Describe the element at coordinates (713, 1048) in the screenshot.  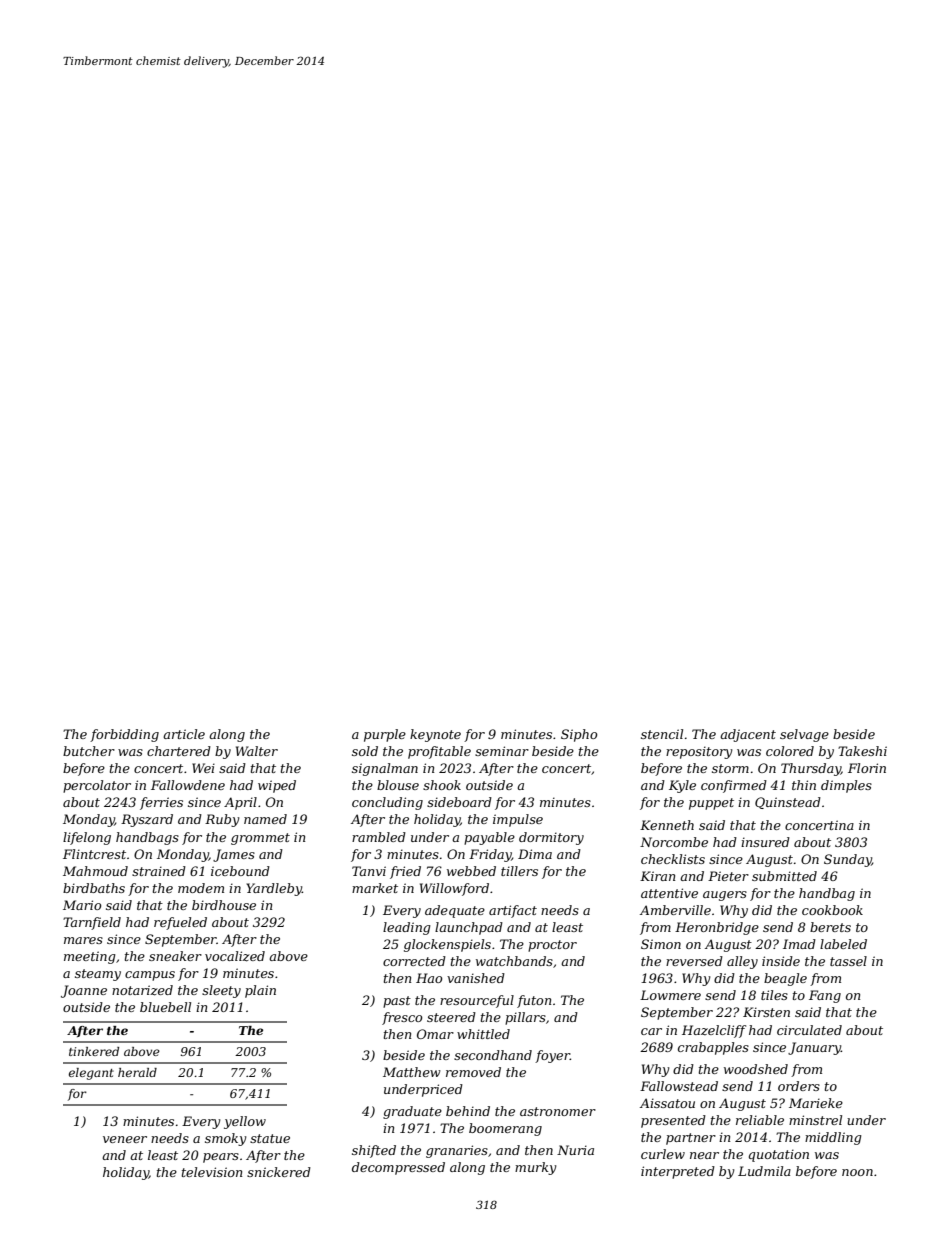
I see `crabapples` at that location.
